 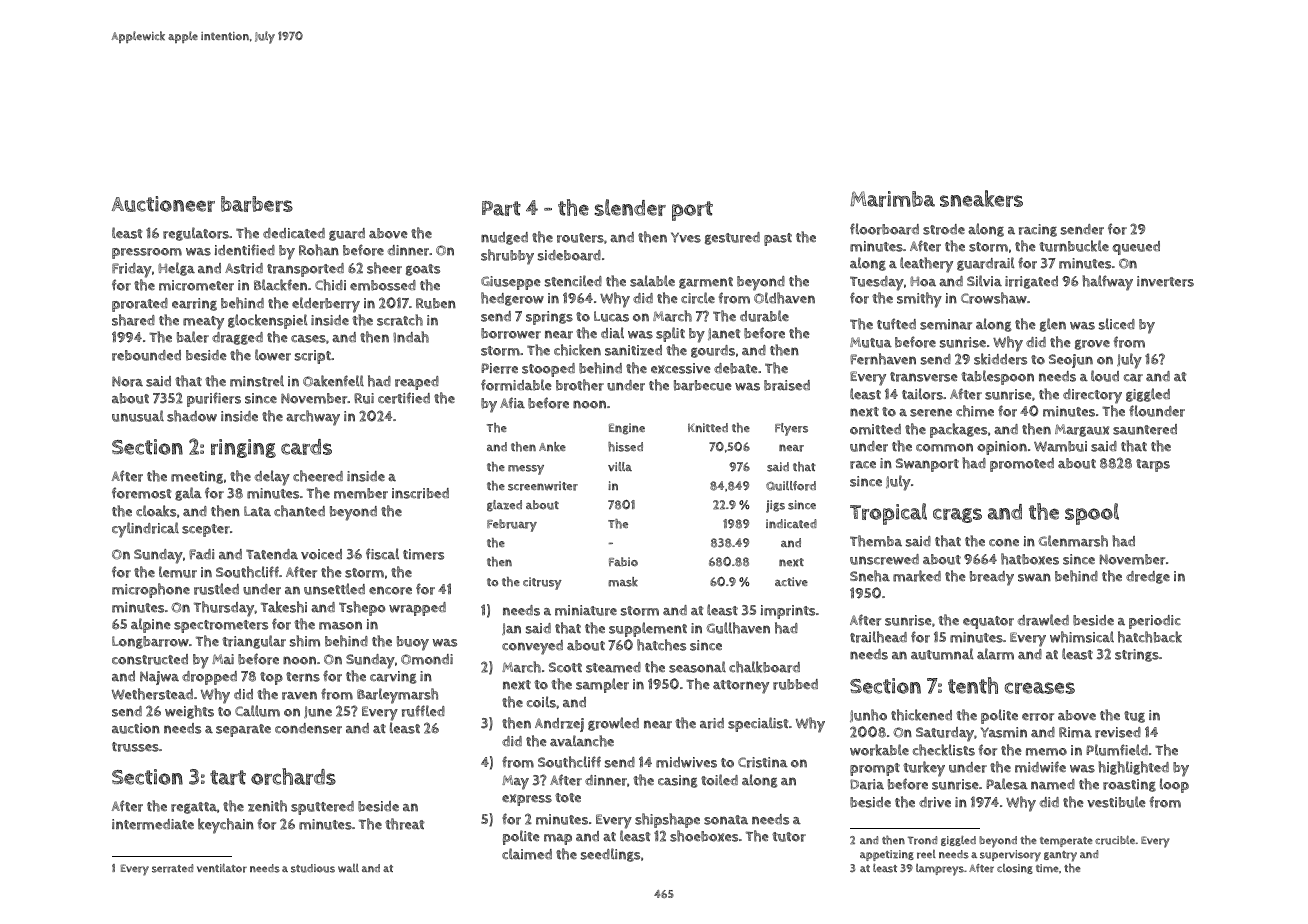 I want to click on directory, so click(x=1092, y=396).
